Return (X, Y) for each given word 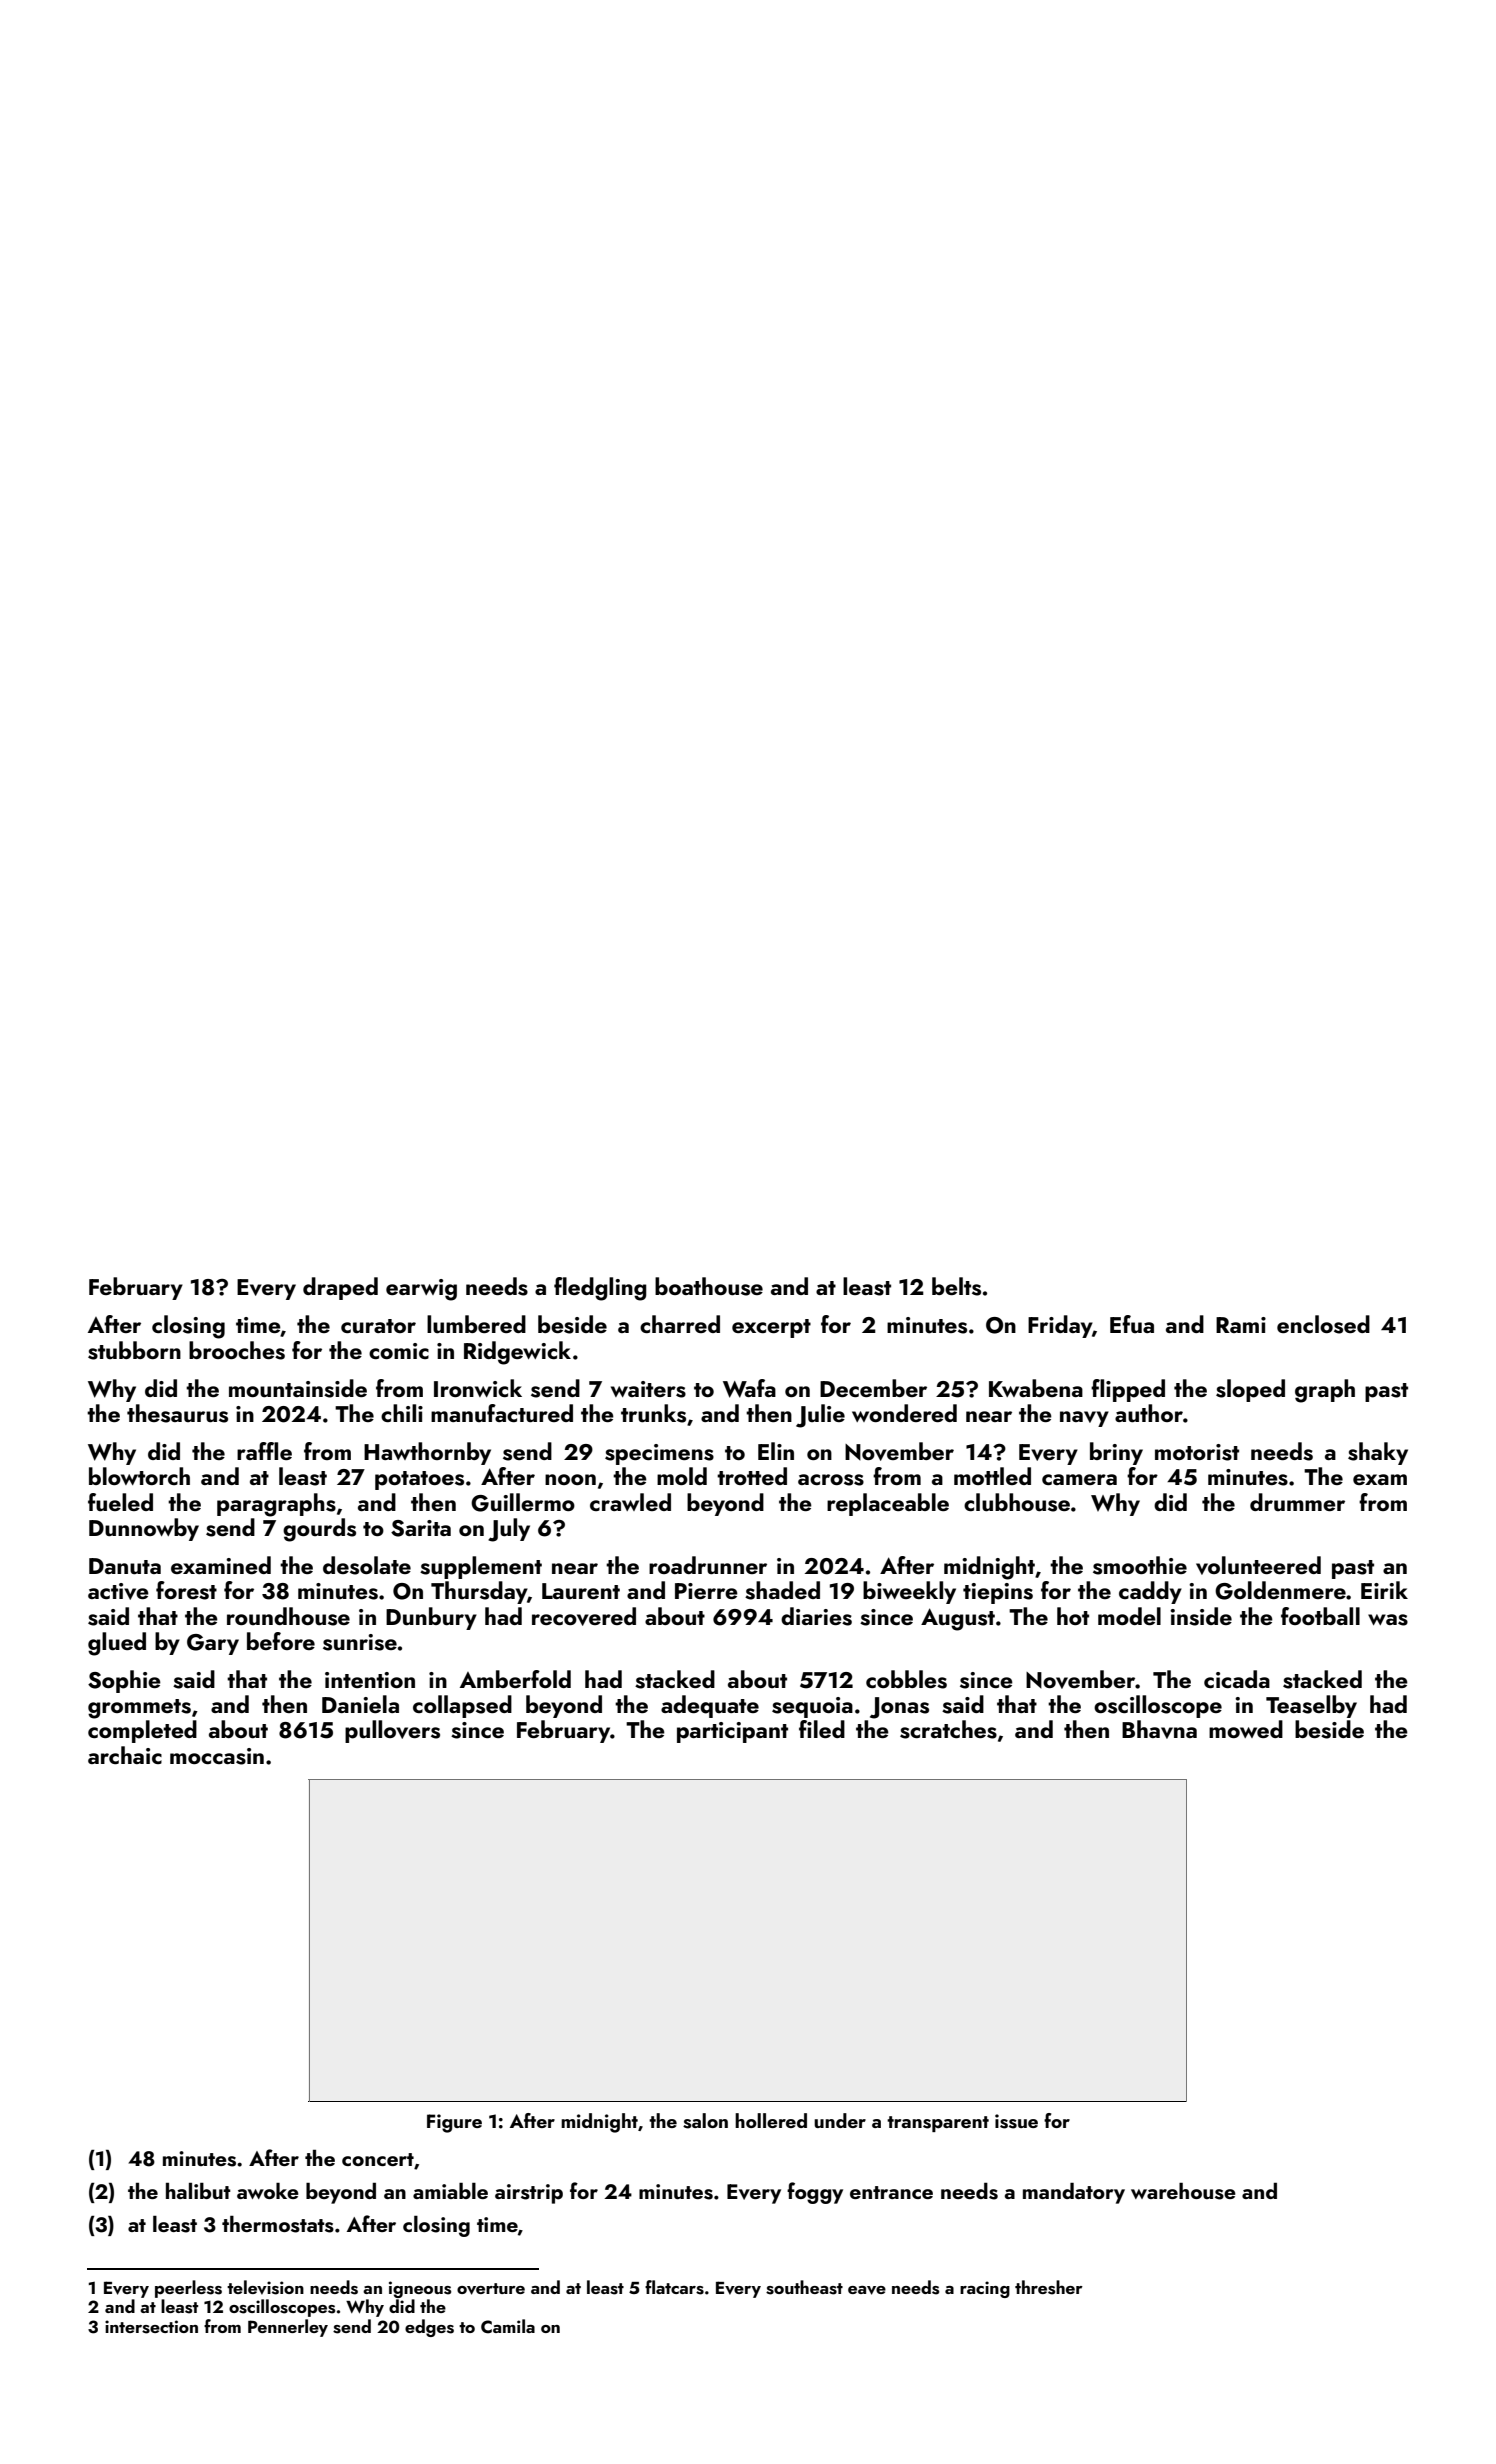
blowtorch (139, 1476)
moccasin (217, 1756)
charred (680, 1324)
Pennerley (288, 2328)
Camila (508, 2326)
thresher (1049, 2287)
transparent (938, 2124)
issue (1016, 2121)
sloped (1250, 1390)
